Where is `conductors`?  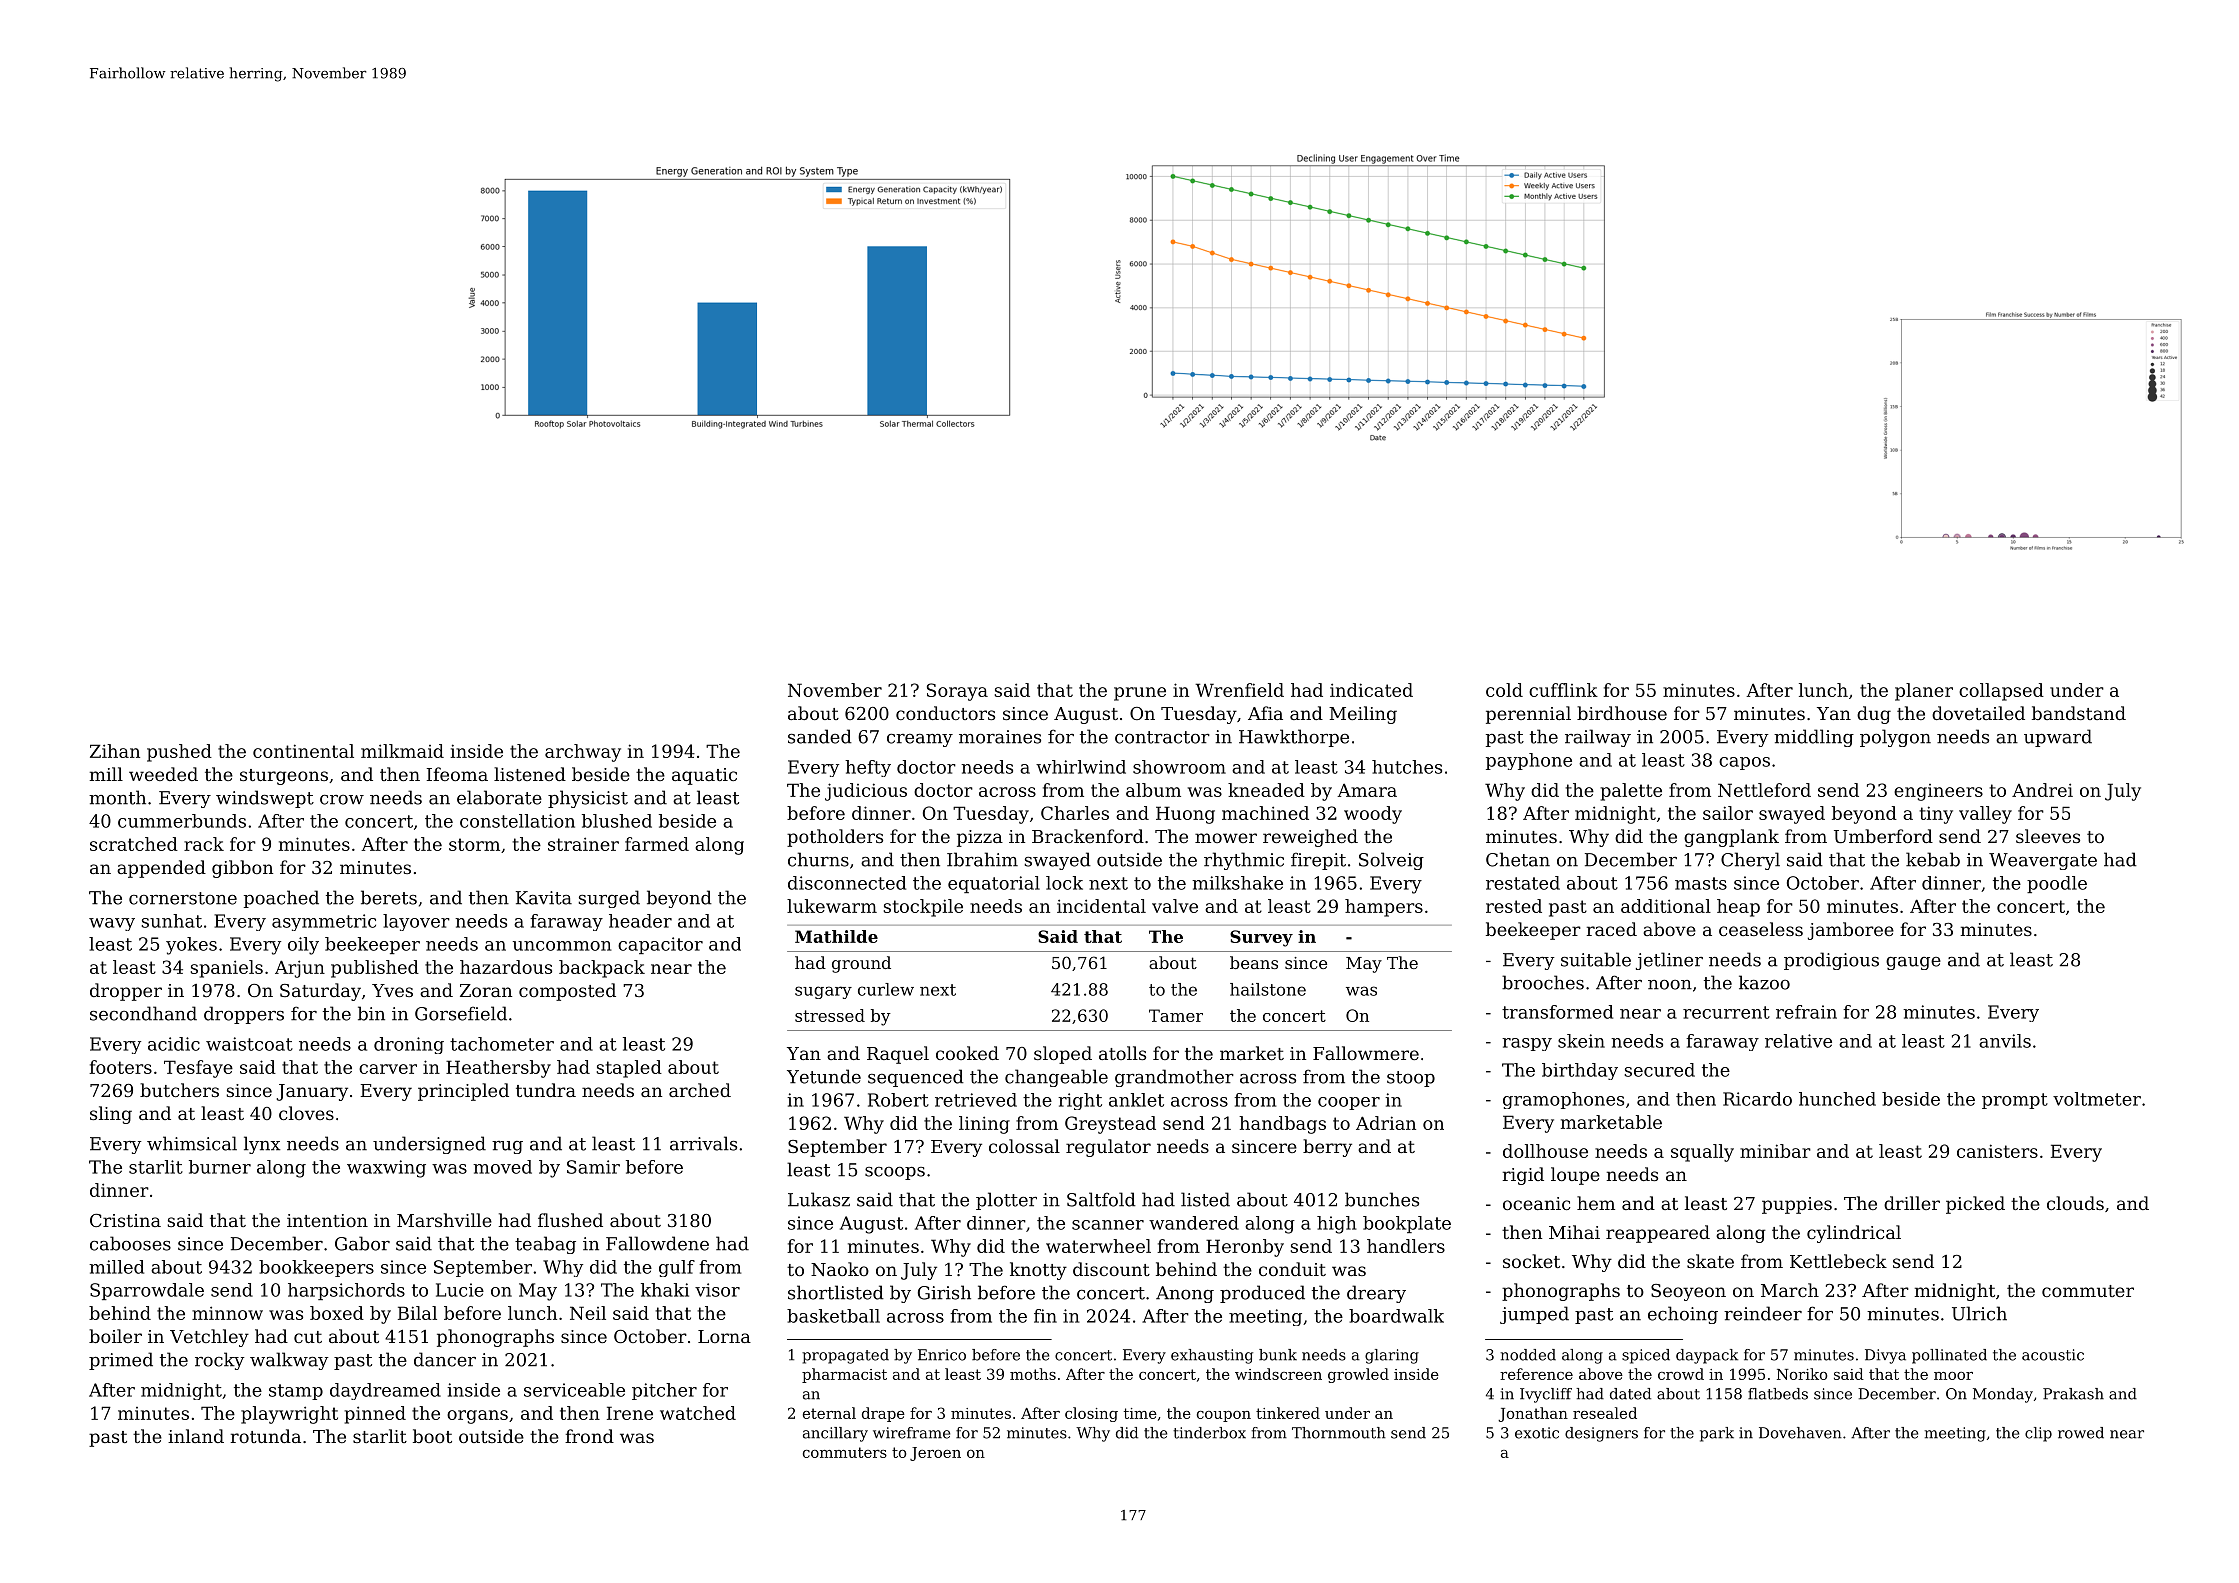 conductors is located at coordinates (945, 713).
